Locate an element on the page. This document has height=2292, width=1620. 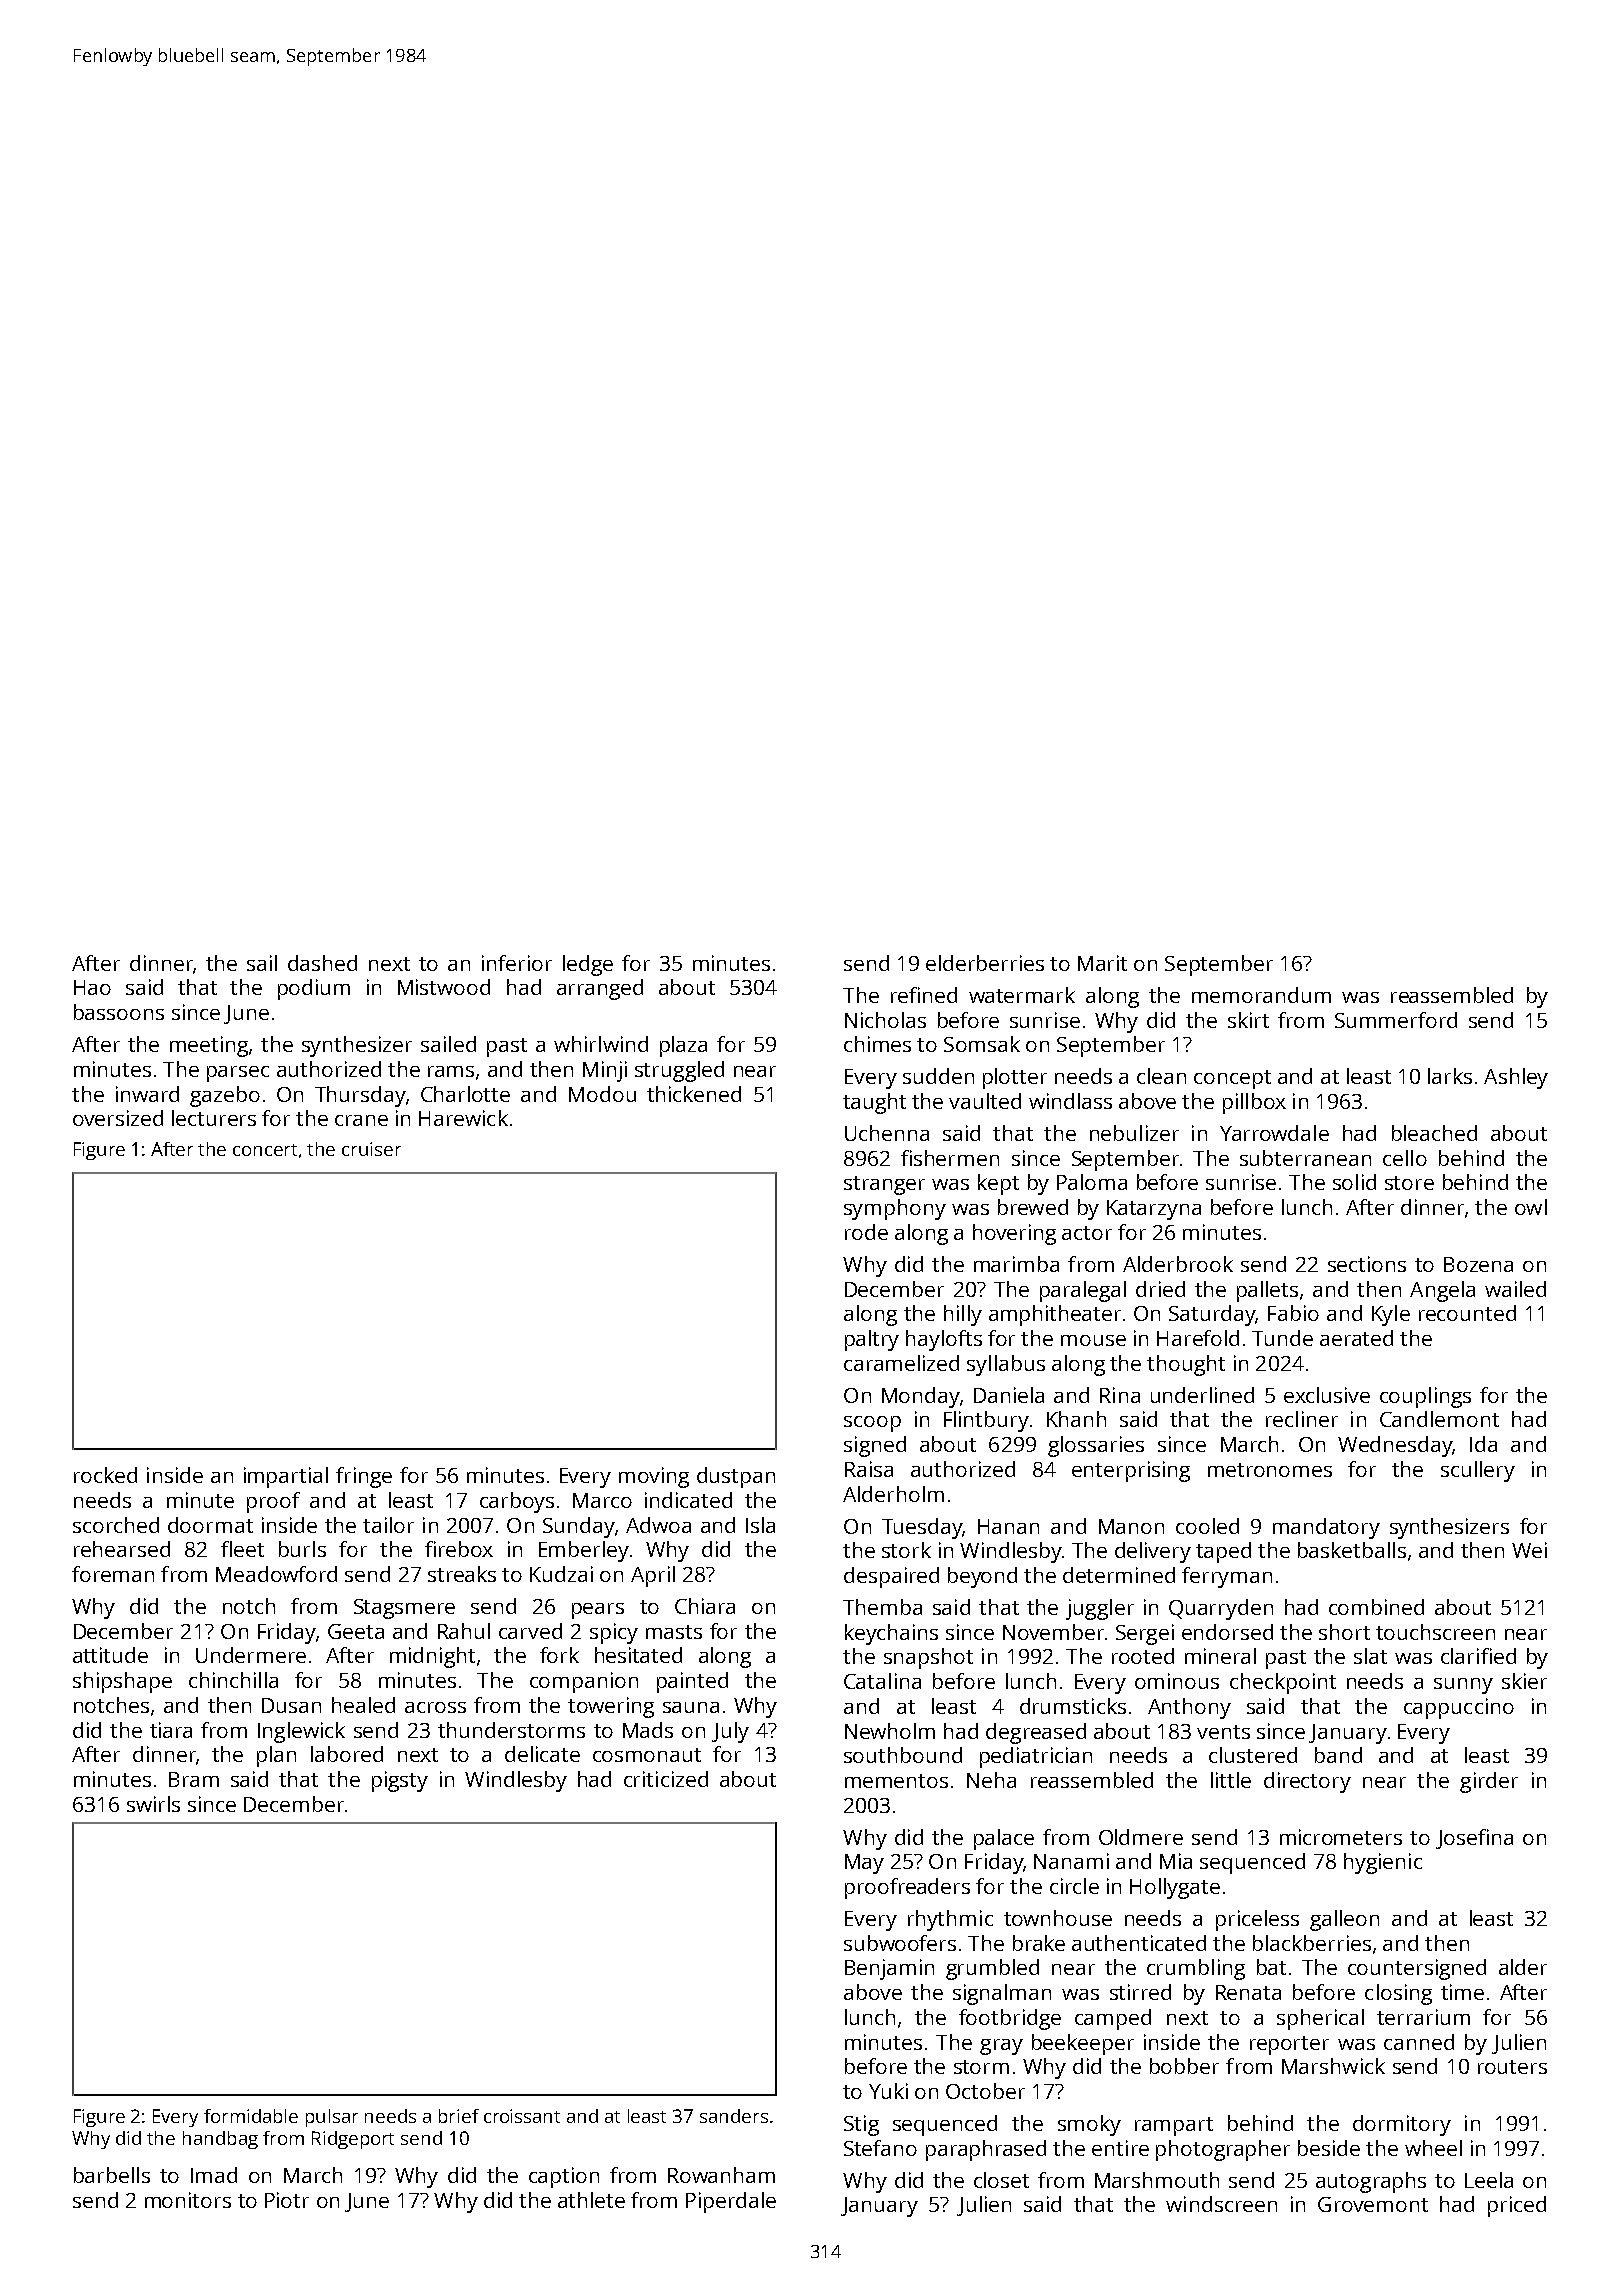
Harewick is located at coordinates (463, 1118).
